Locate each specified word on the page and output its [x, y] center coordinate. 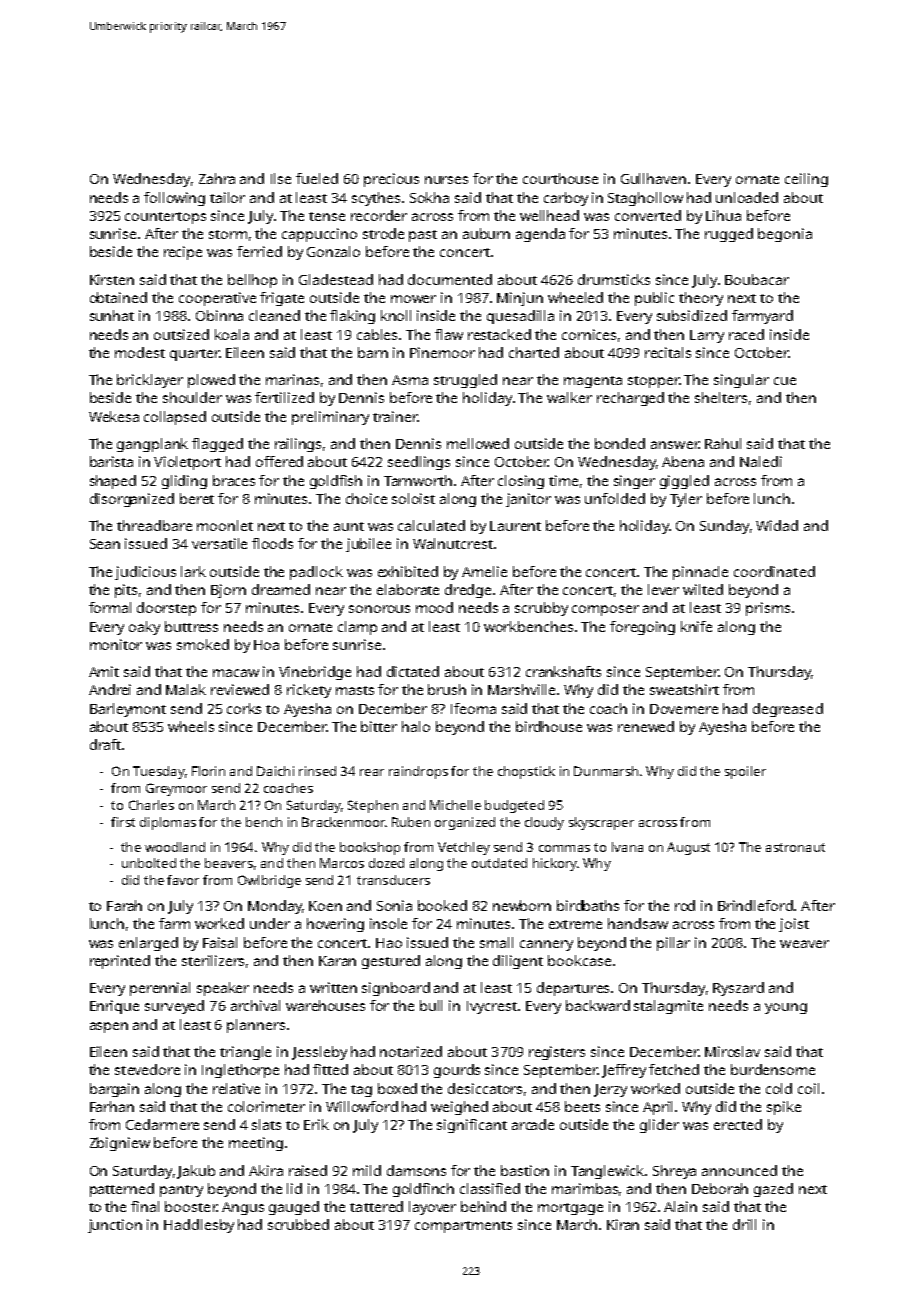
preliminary [330, 418]
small [496, 942]
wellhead [549, 215]
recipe [183, 253]
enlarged [148, 944]
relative [236, 1088]
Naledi [761, 461]
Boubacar [757, 279]
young [786, 1008]
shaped [113, 482]
